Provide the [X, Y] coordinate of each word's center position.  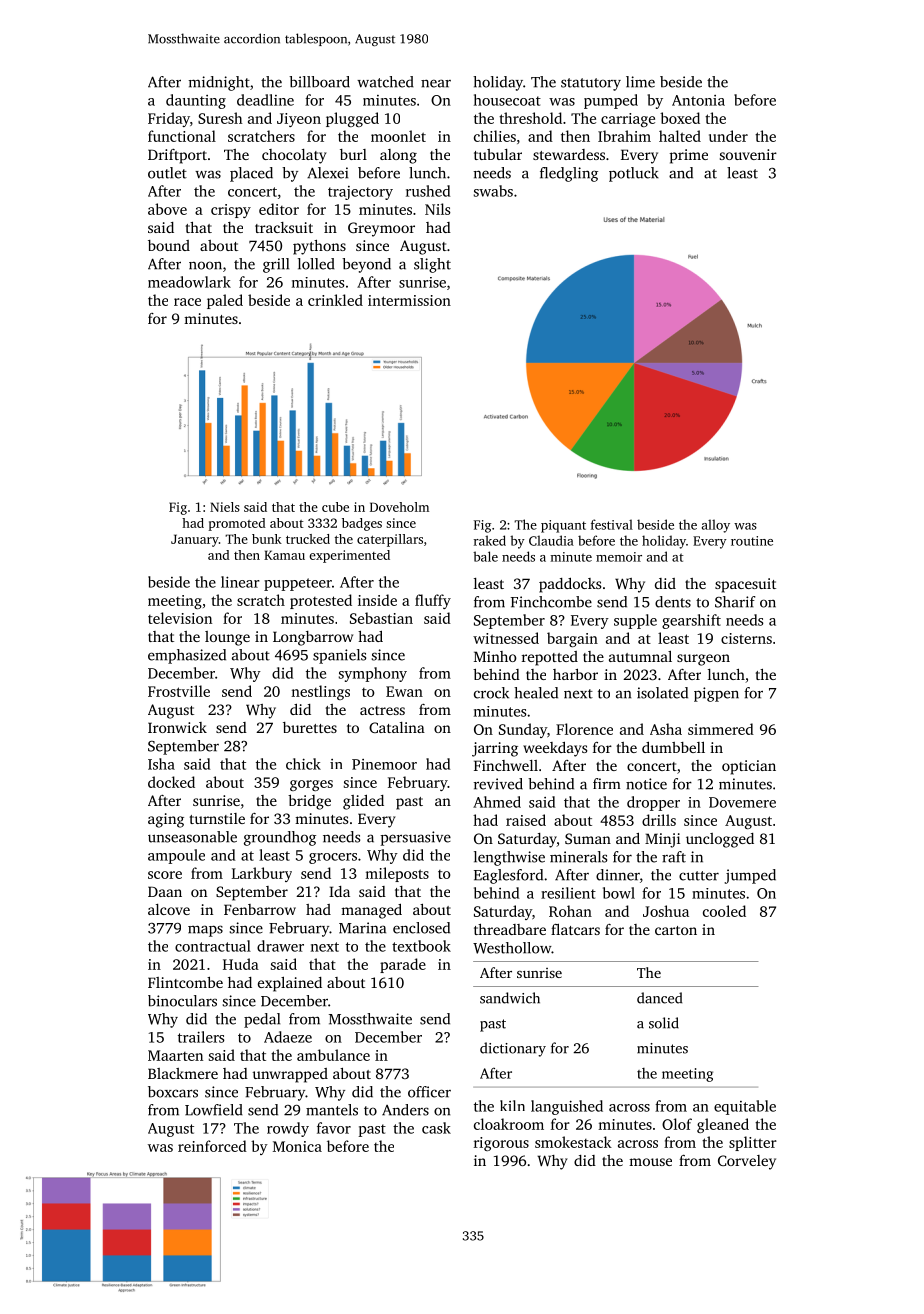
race [187, 302]
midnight [219, 83]
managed [371, 911]
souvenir [748, 154]
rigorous [501, 1144]
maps [205, 931]
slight [432, 265]
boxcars [173, 1092]
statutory [591, 84]
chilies [495, 136]
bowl [619, 893]
